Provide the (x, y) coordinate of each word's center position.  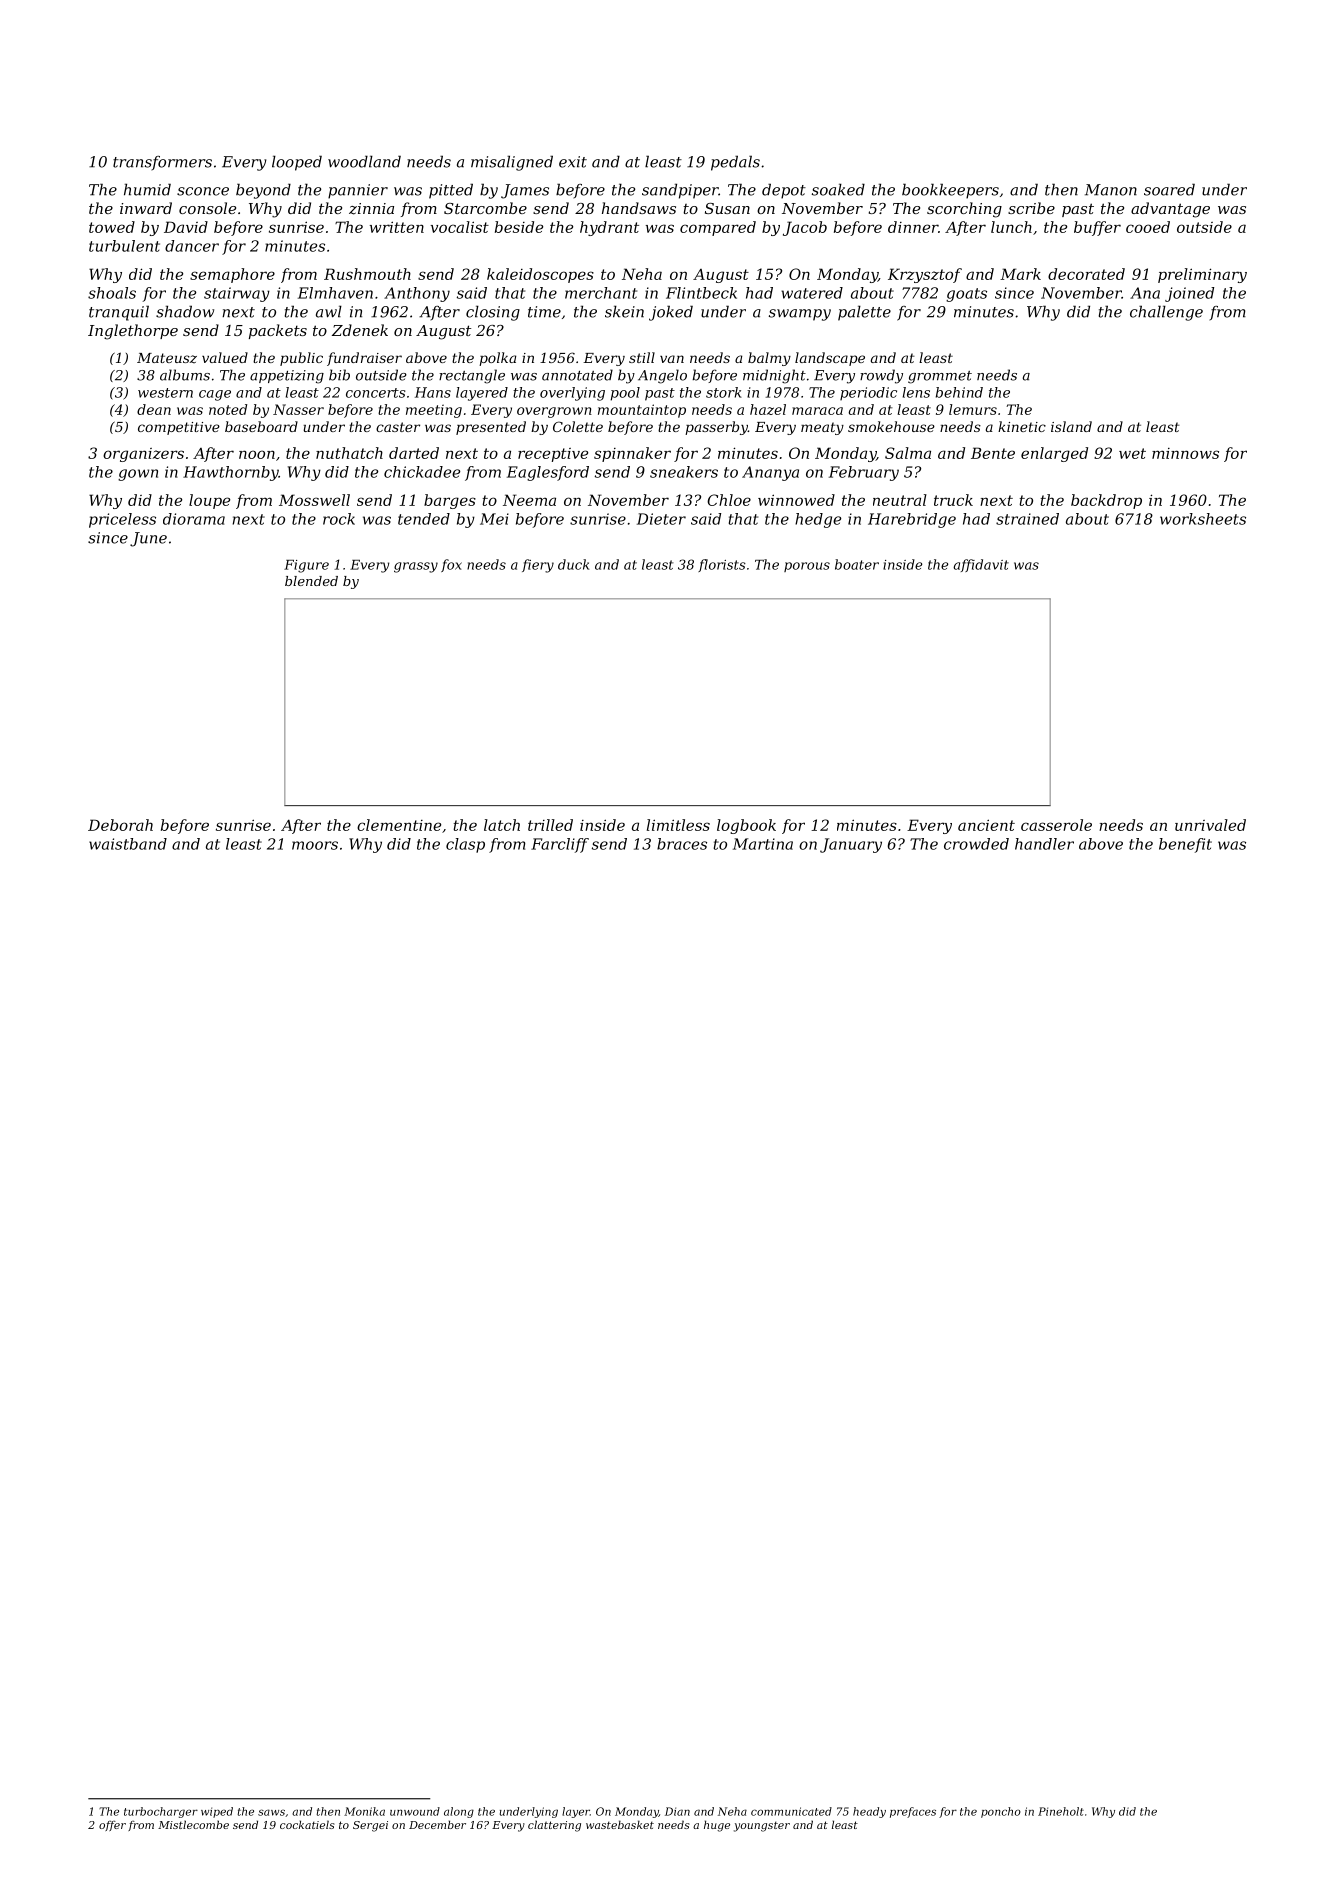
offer (112, 1826)
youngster (762, 1826)
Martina (763, 844)
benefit (1185, 845)
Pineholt (1061, 1811)
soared (1169, 189)
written (397, 227)
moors (315, 845)
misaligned (512, 163)
